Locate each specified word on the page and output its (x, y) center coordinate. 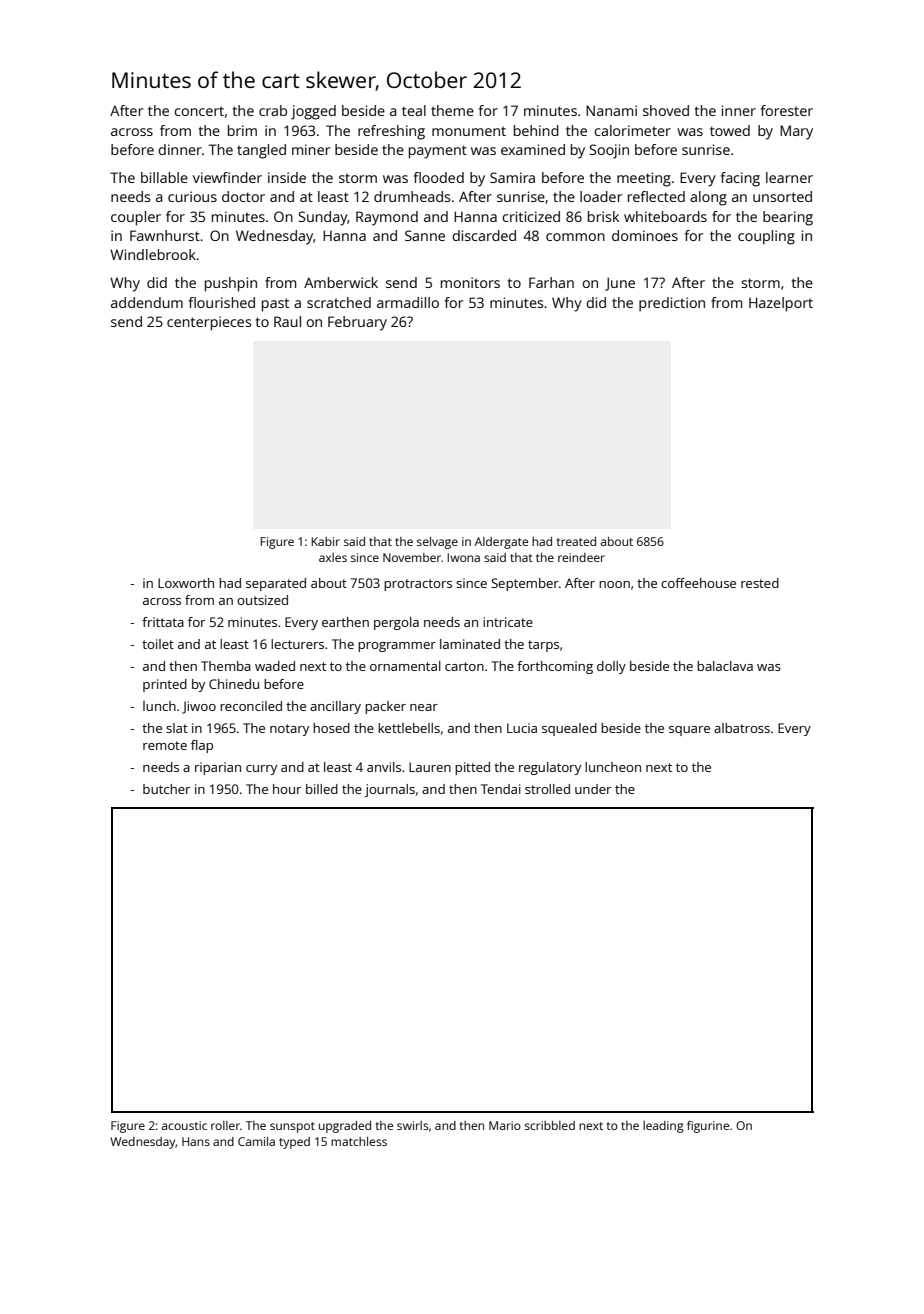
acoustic (184, 1125)
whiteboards (665, 216)
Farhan (551, 282)
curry (261, 770)
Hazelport (781, 304)
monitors (470, 282)
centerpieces (209, 323)
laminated (470, 644)
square (689, 731)
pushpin (231, 284)
